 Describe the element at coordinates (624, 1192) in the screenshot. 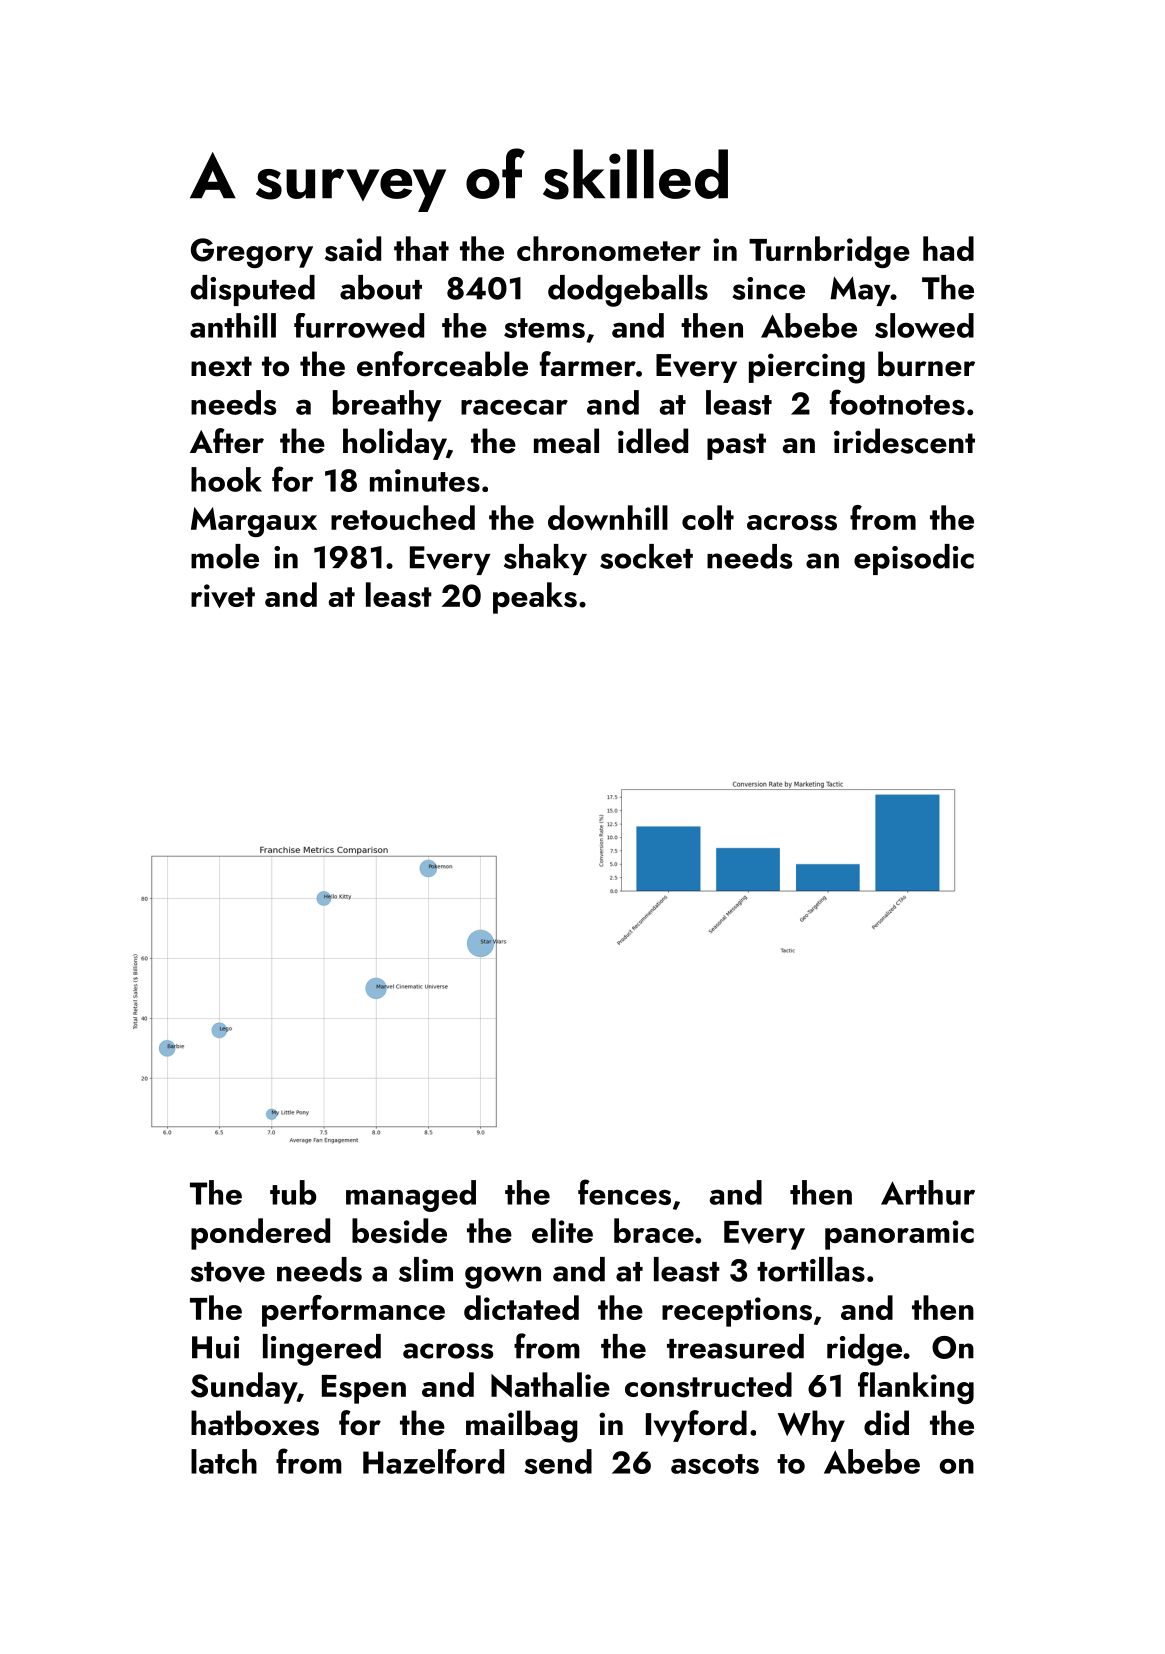

I see `fences` at that location.
